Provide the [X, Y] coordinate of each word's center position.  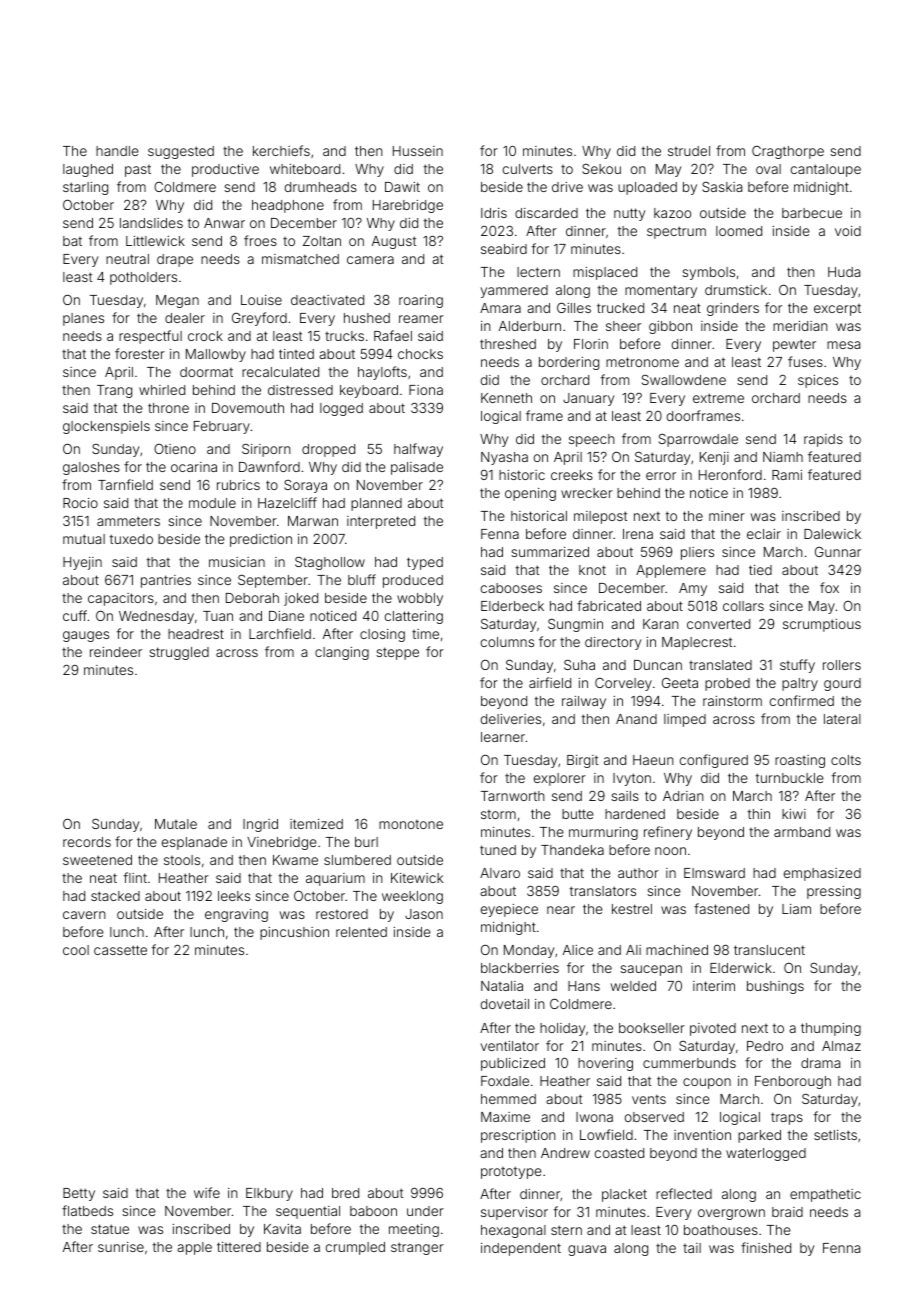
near [561, 910]
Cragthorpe [788, 152]
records [87, 842]
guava [587, 1250]
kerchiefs [281, 150]
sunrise [121, 1247]
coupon [707, 1083]
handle [117, 151]
